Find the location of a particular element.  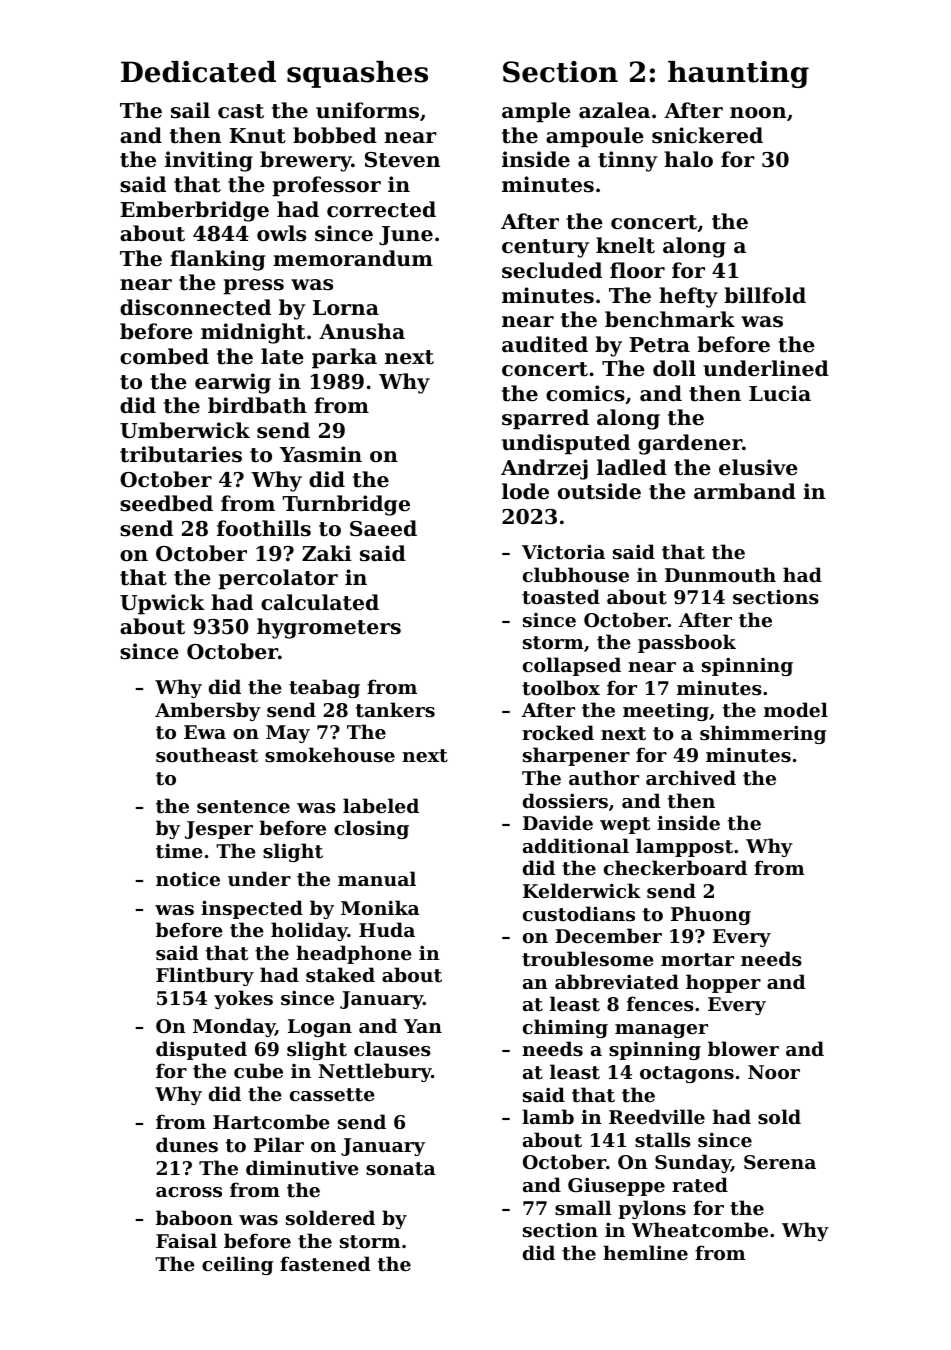

parka is located at coordinates (344, 358).
